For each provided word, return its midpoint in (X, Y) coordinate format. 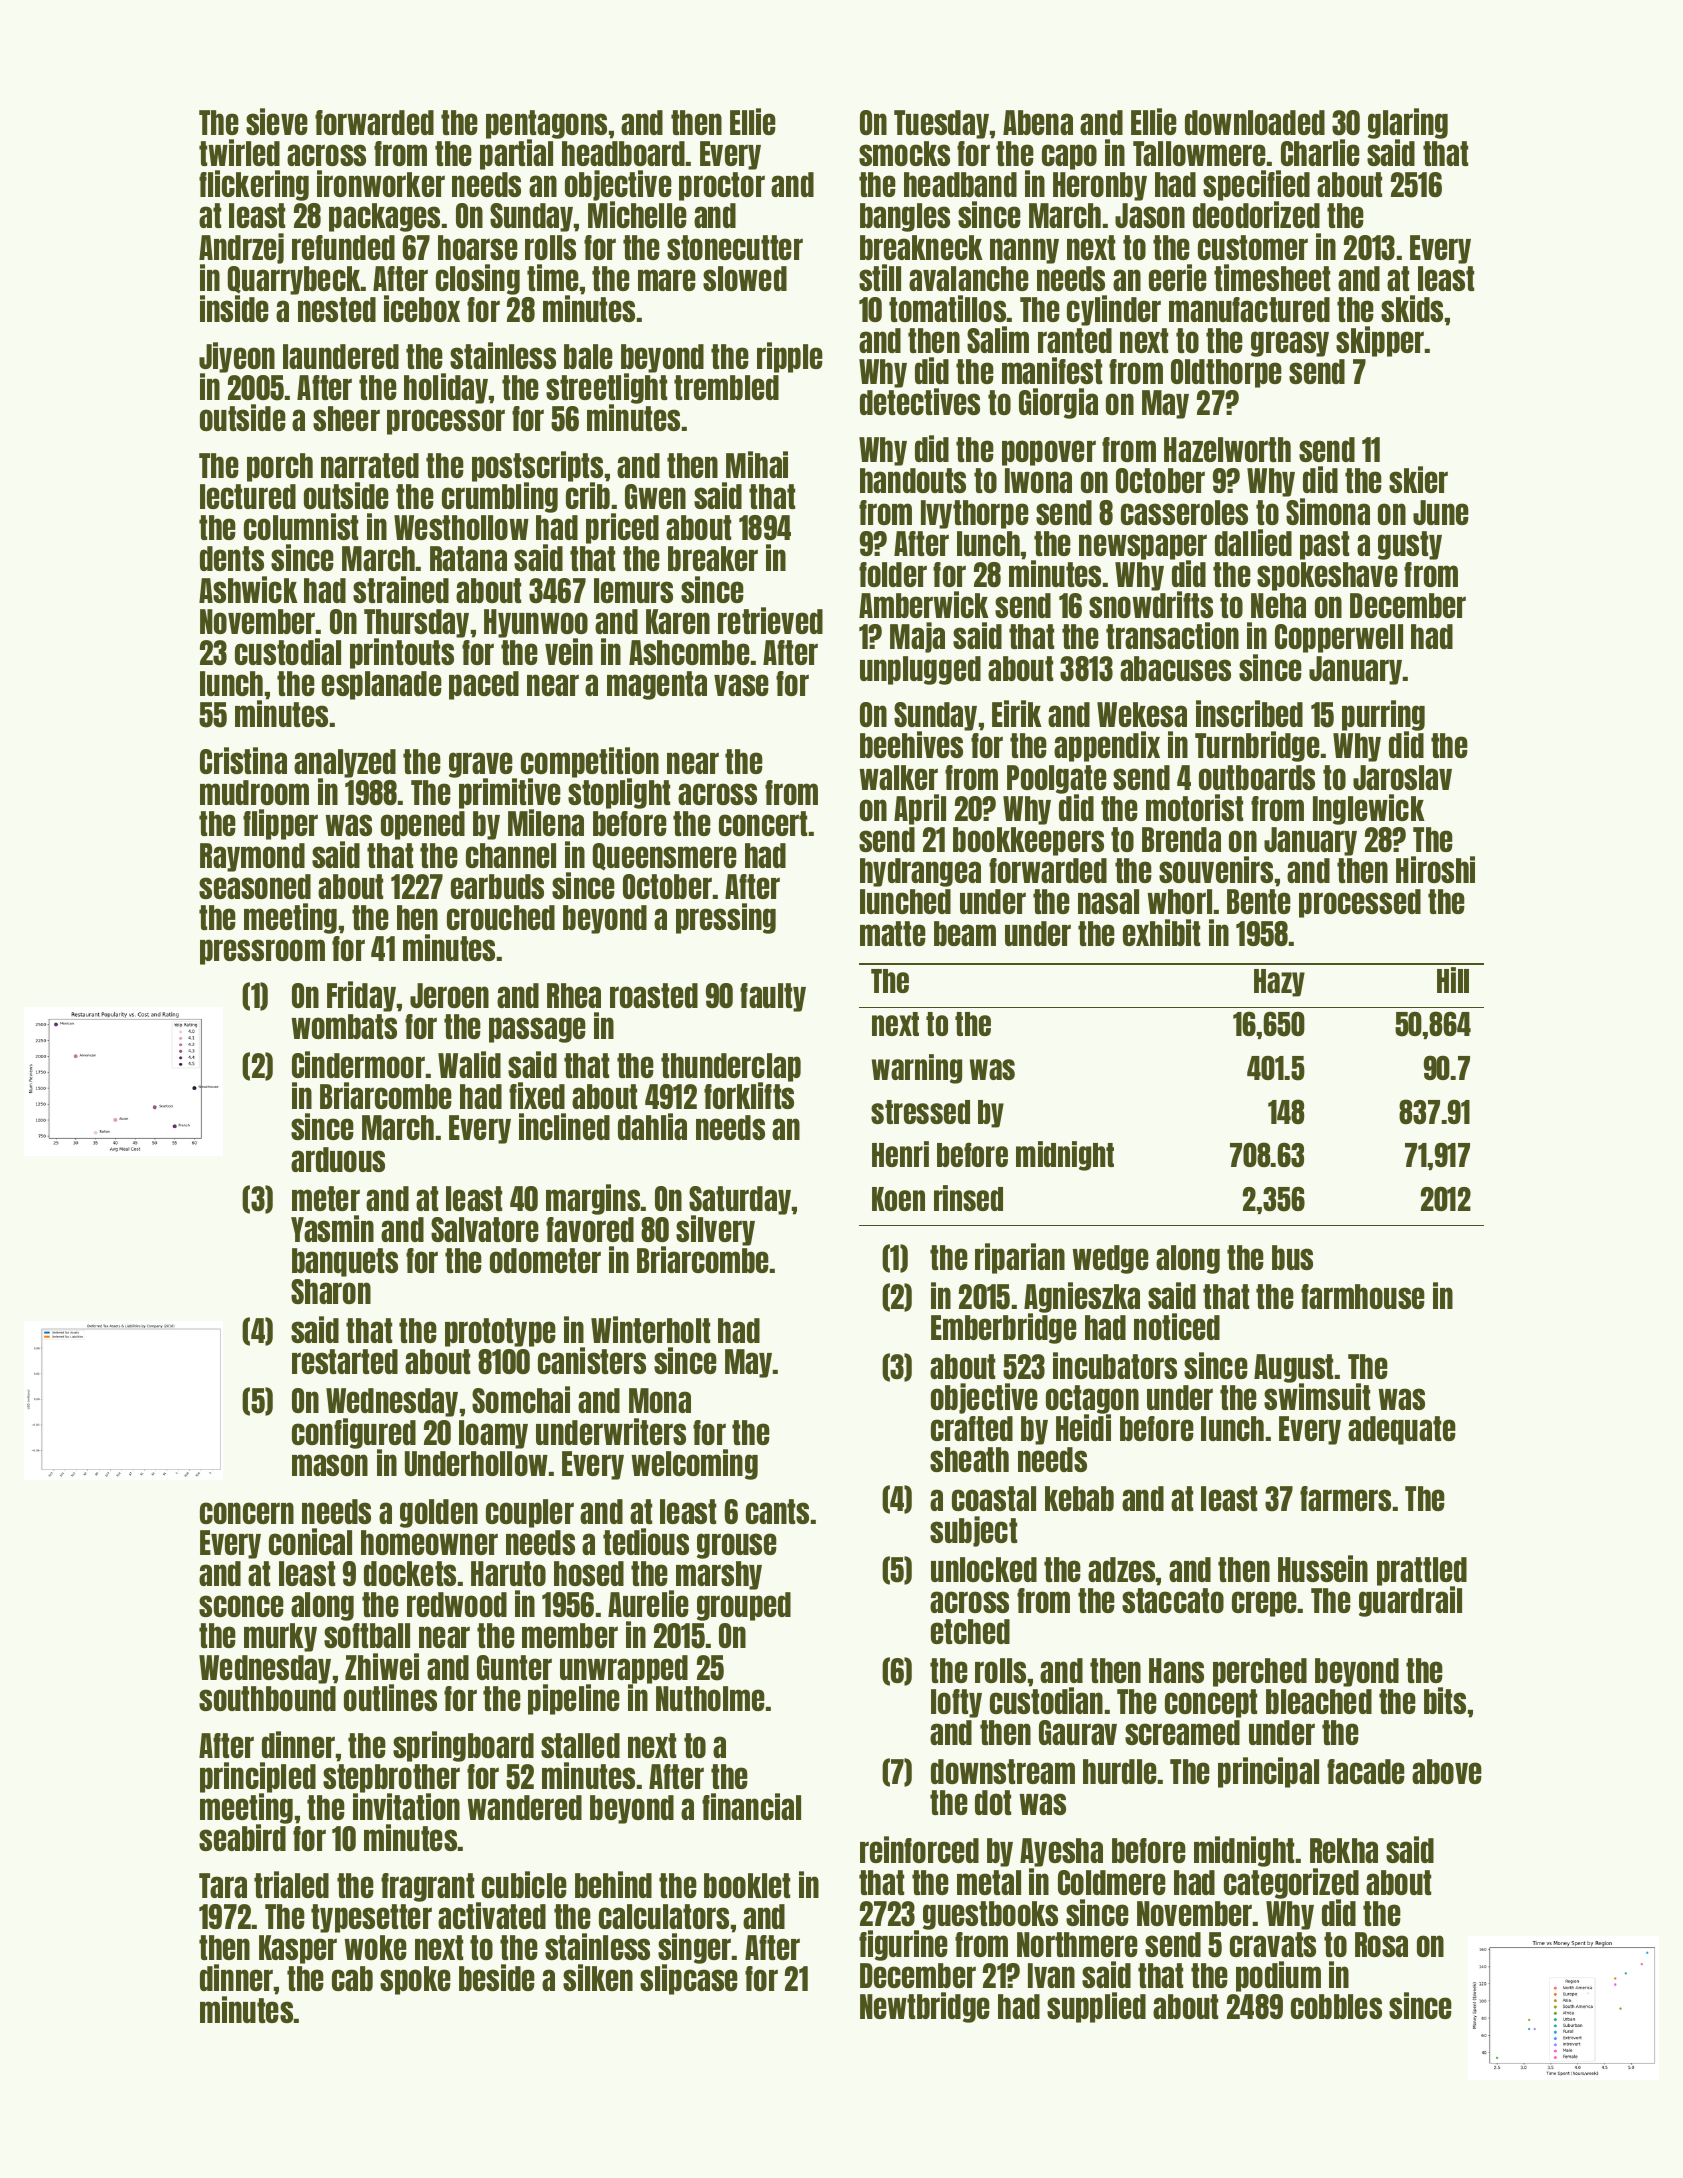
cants (777, 1511)
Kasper (298, 1949)
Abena (1038, 122)
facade (1366, 1771)
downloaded (1255, 122)
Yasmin (332, 1228)
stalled (580, 1745)
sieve (277, 121)
